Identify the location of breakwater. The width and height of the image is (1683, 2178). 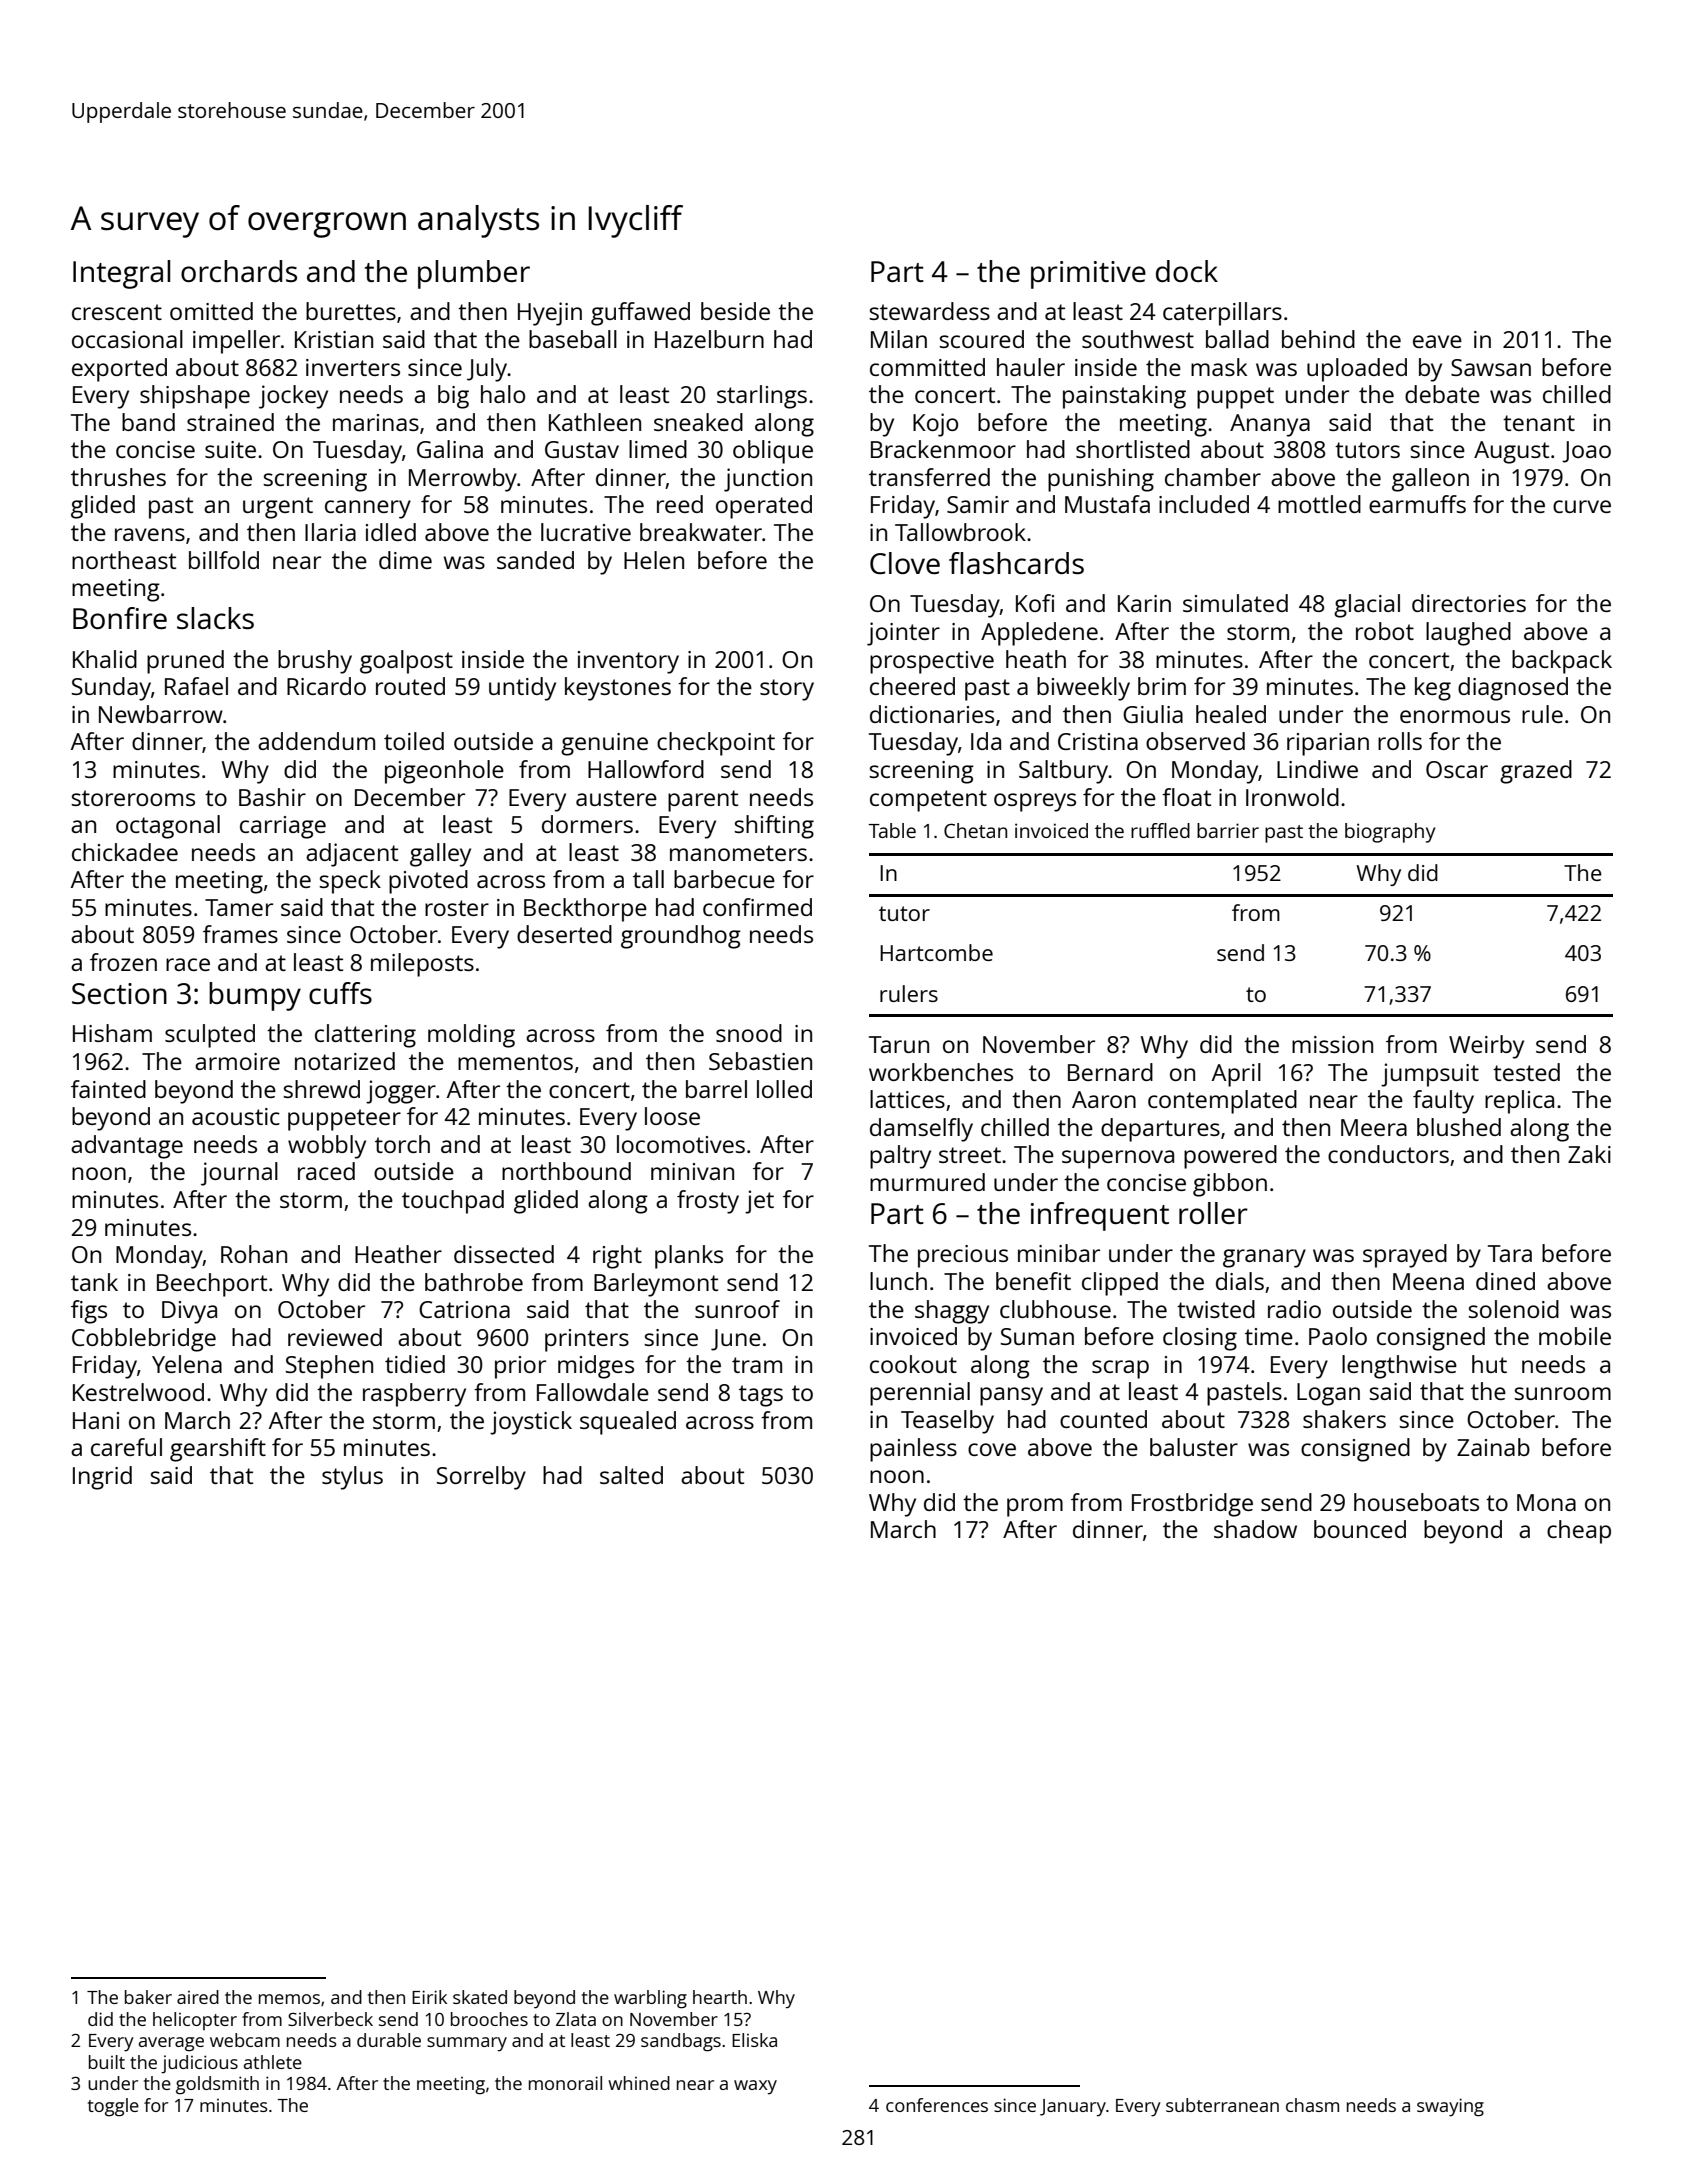
(701, 532).
